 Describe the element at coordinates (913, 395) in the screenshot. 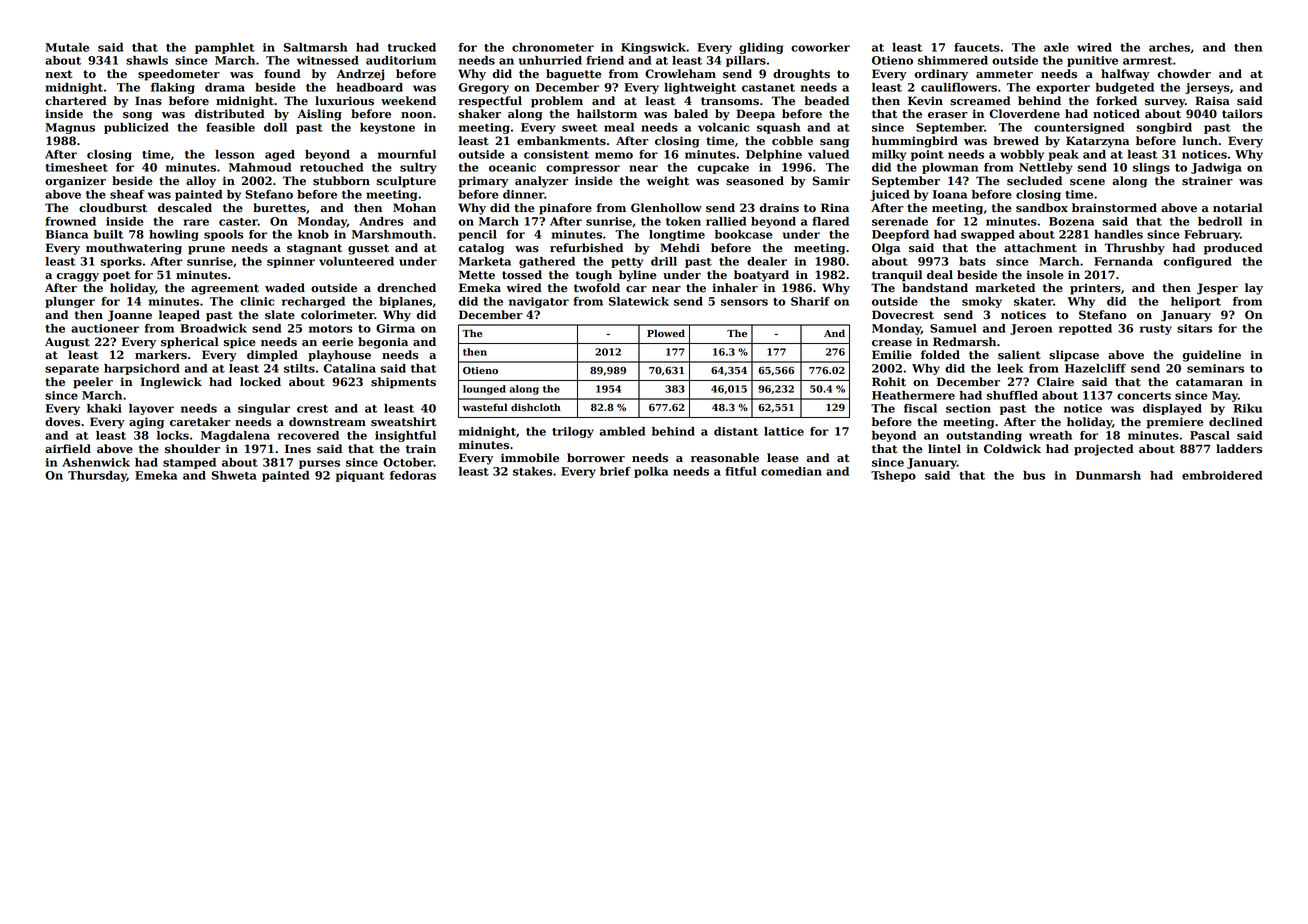

I see `Heathermere` at that location.
